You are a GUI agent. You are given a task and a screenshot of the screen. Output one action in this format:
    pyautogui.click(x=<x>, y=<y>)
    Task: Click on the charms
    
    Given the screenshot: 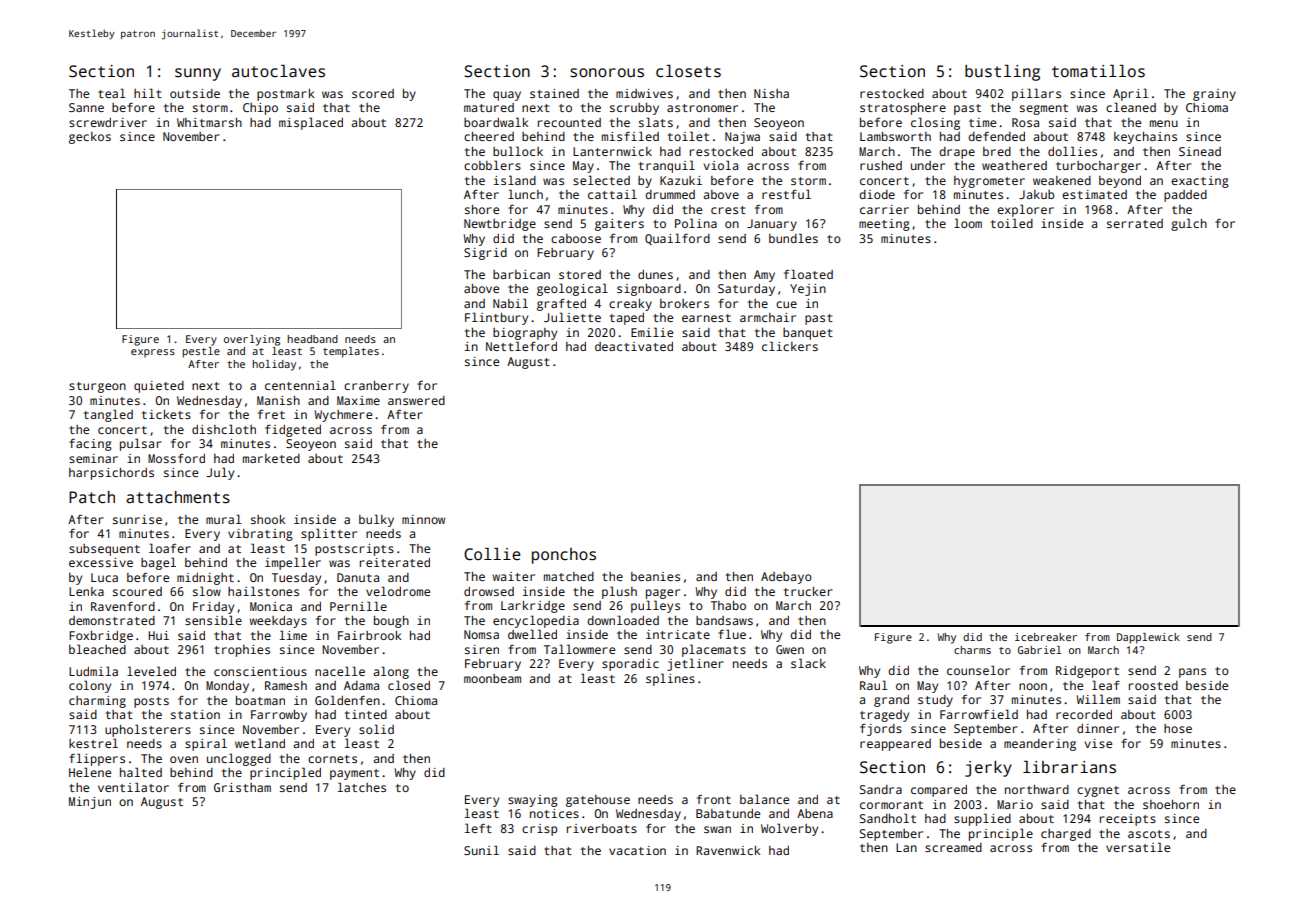 What is the action you would take?
    pyautogui.click(x=972, y=650)
